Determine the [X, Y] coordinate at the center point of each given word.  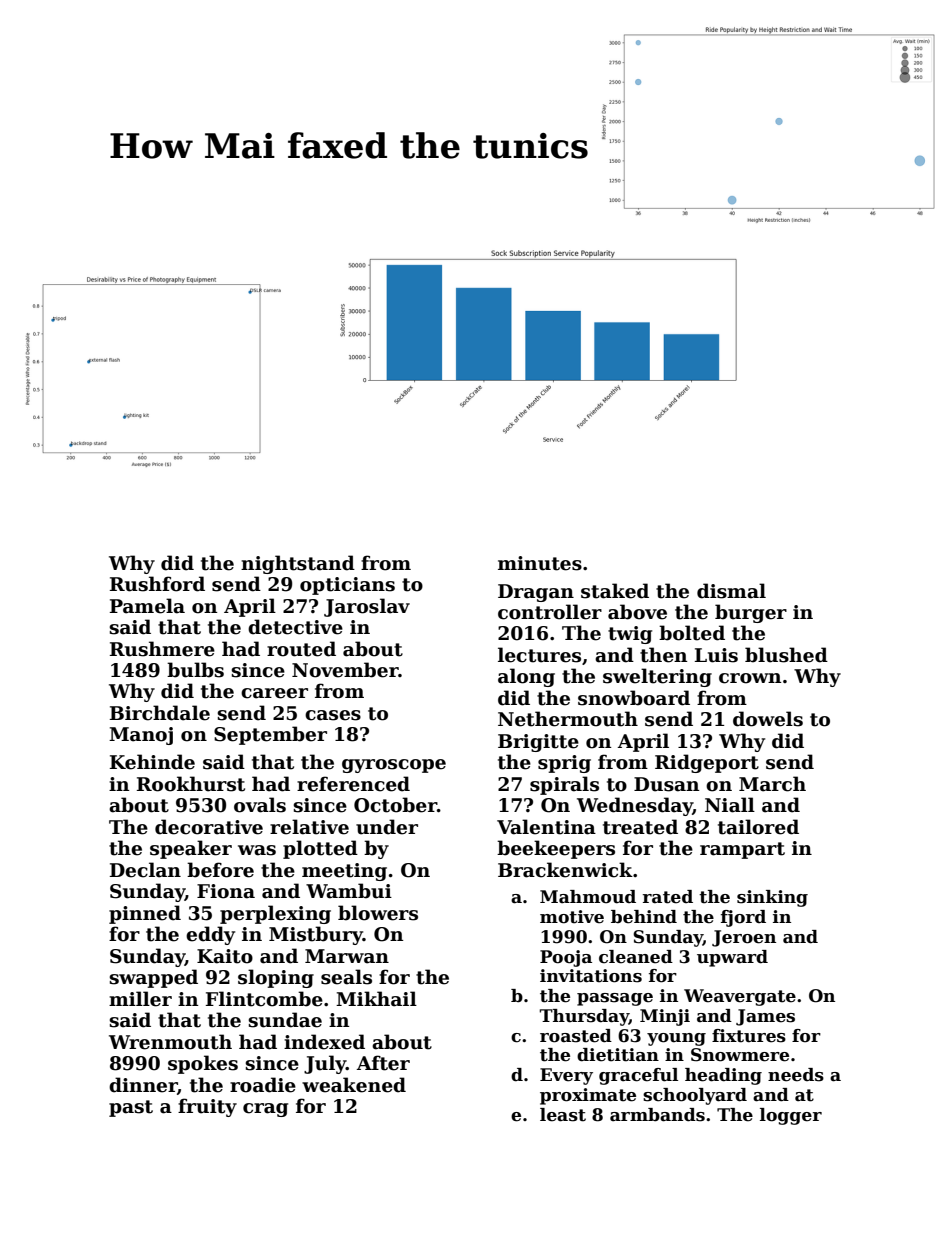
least [563, 1115]
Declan [145, 870]
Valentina [546, 827]
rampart [742, 850]
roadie [263, 1085]
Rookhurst [191, 784]
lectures [539, 655]
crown [750, 678]
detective [295, 627]
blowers [378, 913]
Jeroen [744, 938]
